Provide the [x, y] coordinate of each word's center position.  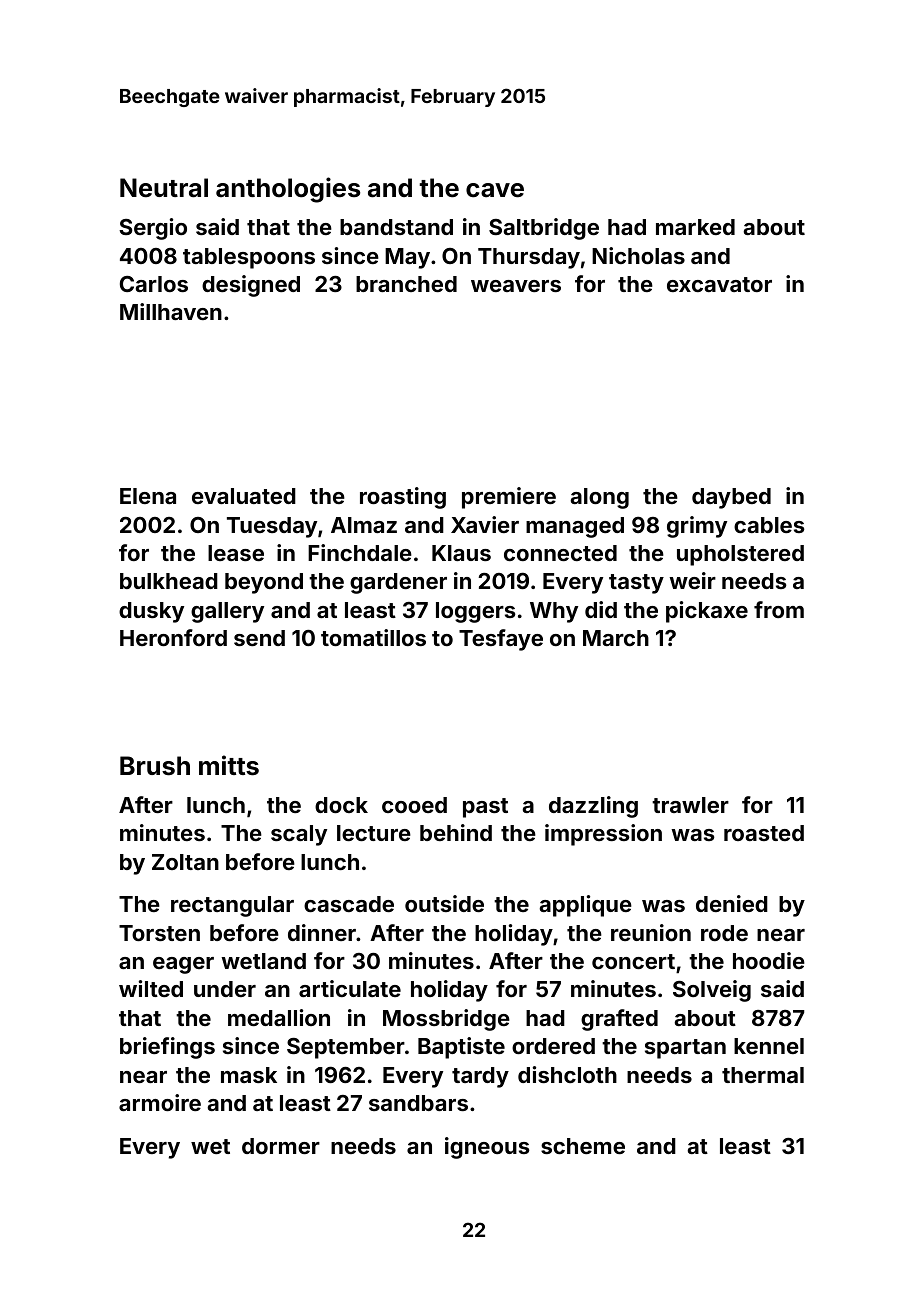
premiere [509, 498]
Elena [148, 496]
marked [695, 227]
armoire [160, 1102]
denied [732, 903]
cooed [414, 805]
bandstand [396, 227]
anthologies [288, 190]
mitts [229, 765]
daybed [731, 498]
